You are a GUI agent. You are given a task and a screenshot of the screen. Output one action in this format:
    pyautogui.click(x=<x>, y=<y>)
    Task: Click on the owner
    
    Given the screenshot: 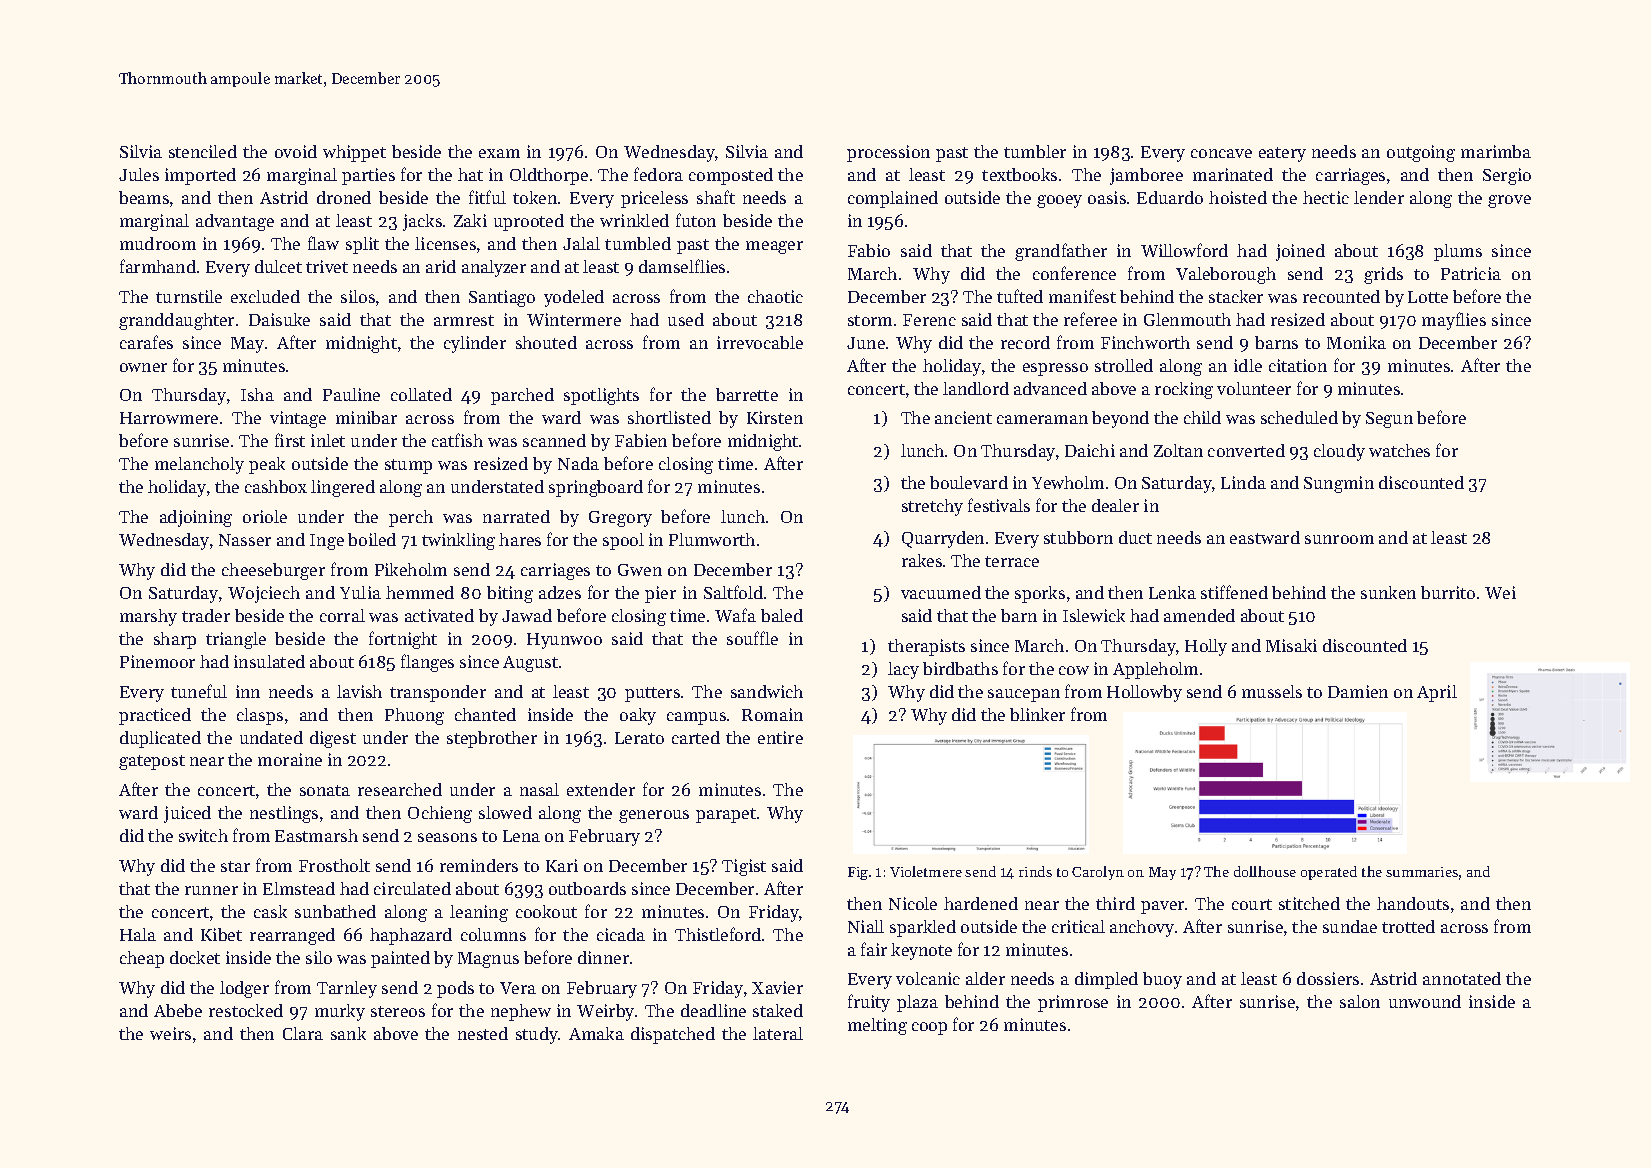 What is the action you would take?
    pyautogui.click(x=143, y=367)
